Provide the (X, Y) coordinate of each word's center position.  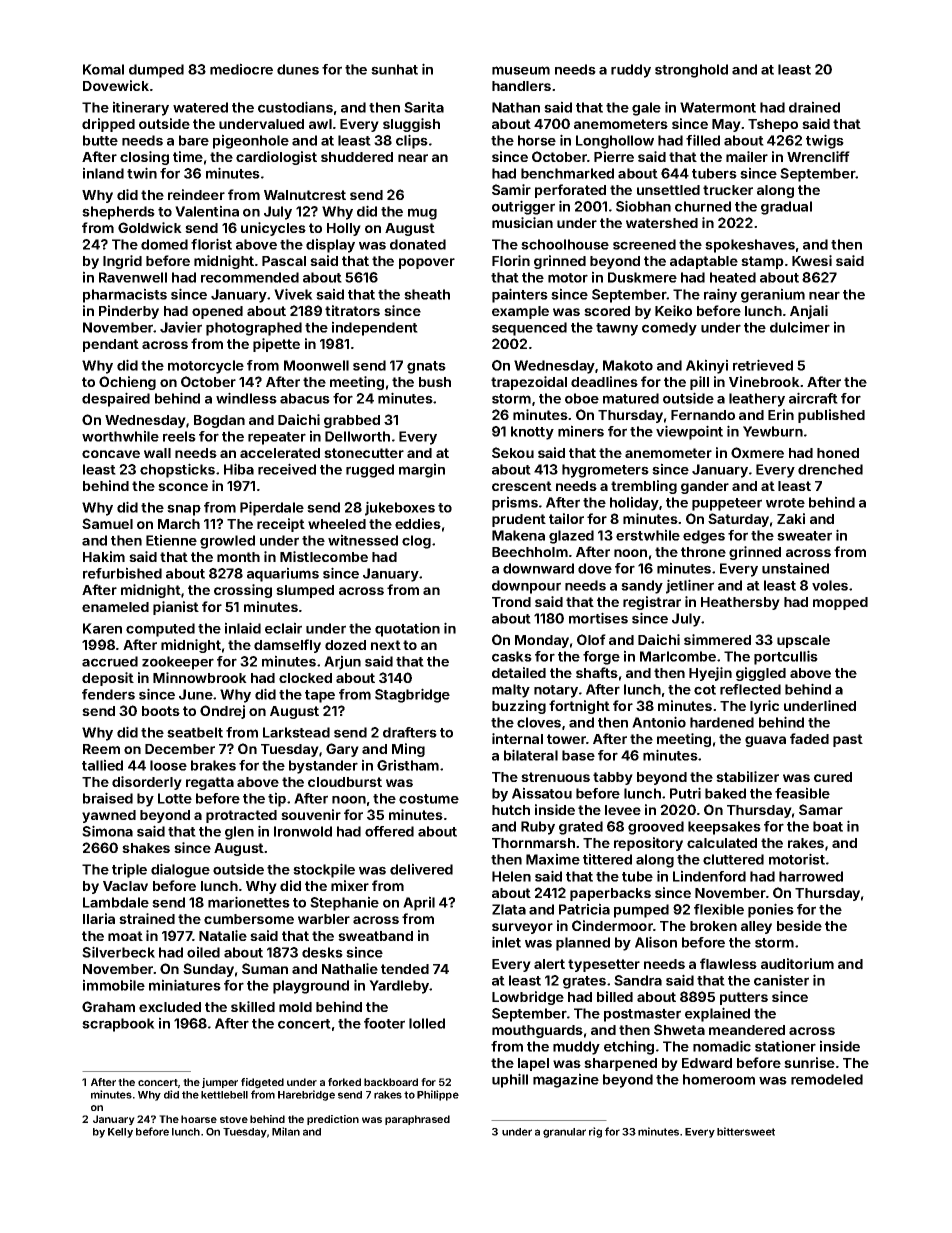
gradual (786, 208)
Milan (286, 1131)
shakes (146, 848)
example (520, 312)
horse (537, 140)
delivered (421, 869)
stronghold (691, 71)
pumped (641, 911)
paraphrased (417, 1120)
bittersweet (746, 1131)
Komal (103, 69)
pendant (111, 345)
